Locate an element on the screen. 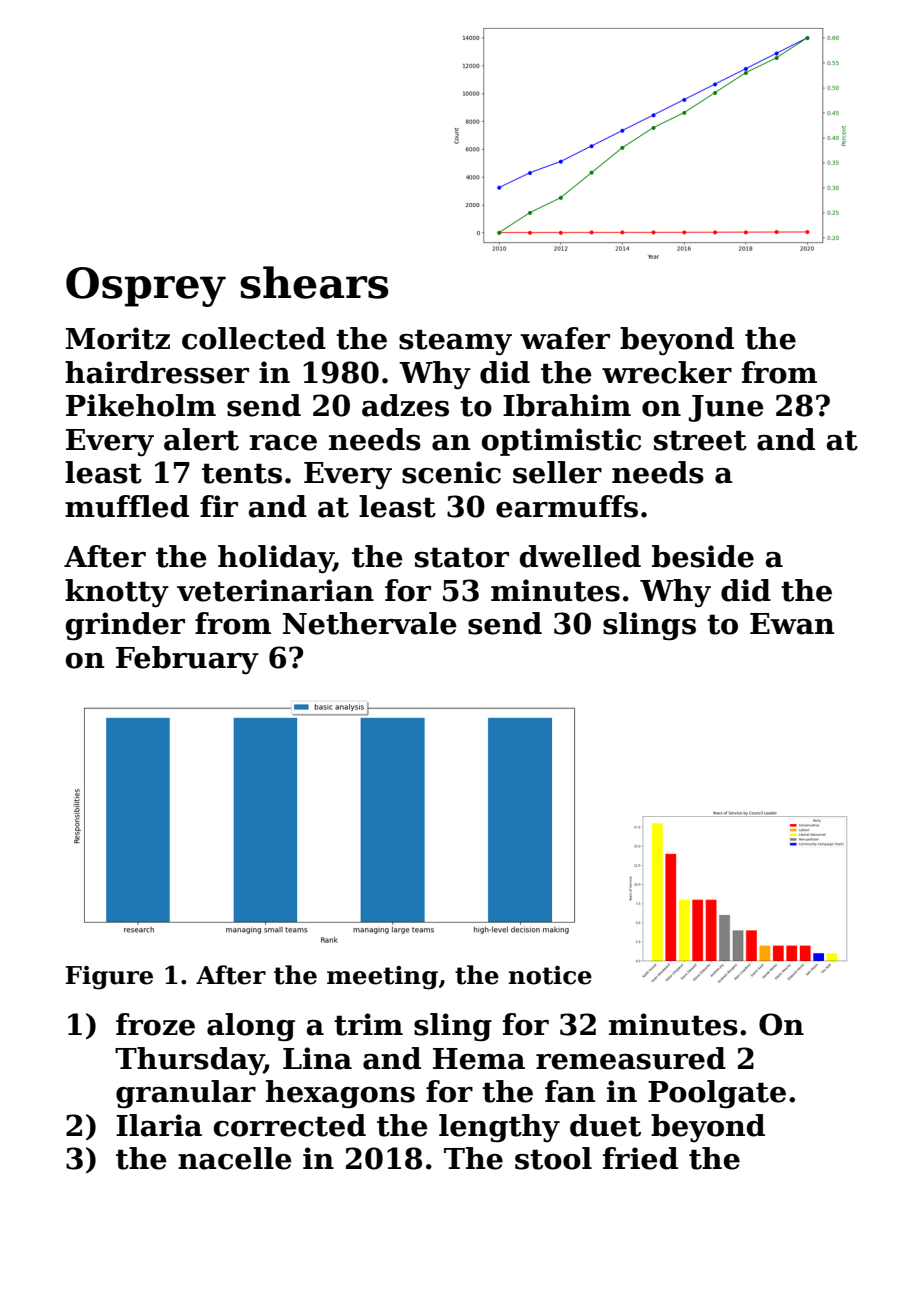  froze is located at coordinates (155, 1024).
